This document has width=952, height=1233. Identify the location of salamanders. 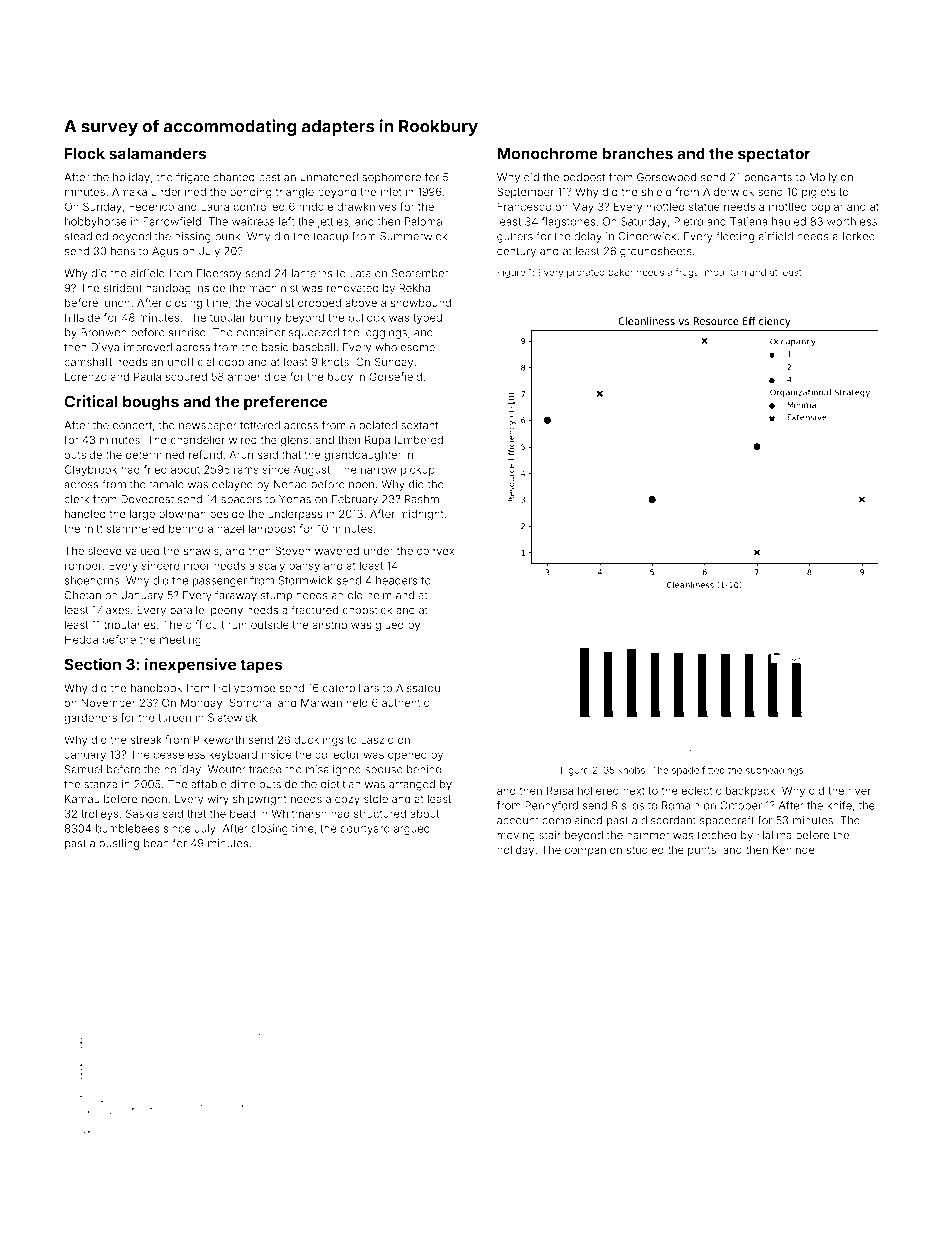
(157, 153).
